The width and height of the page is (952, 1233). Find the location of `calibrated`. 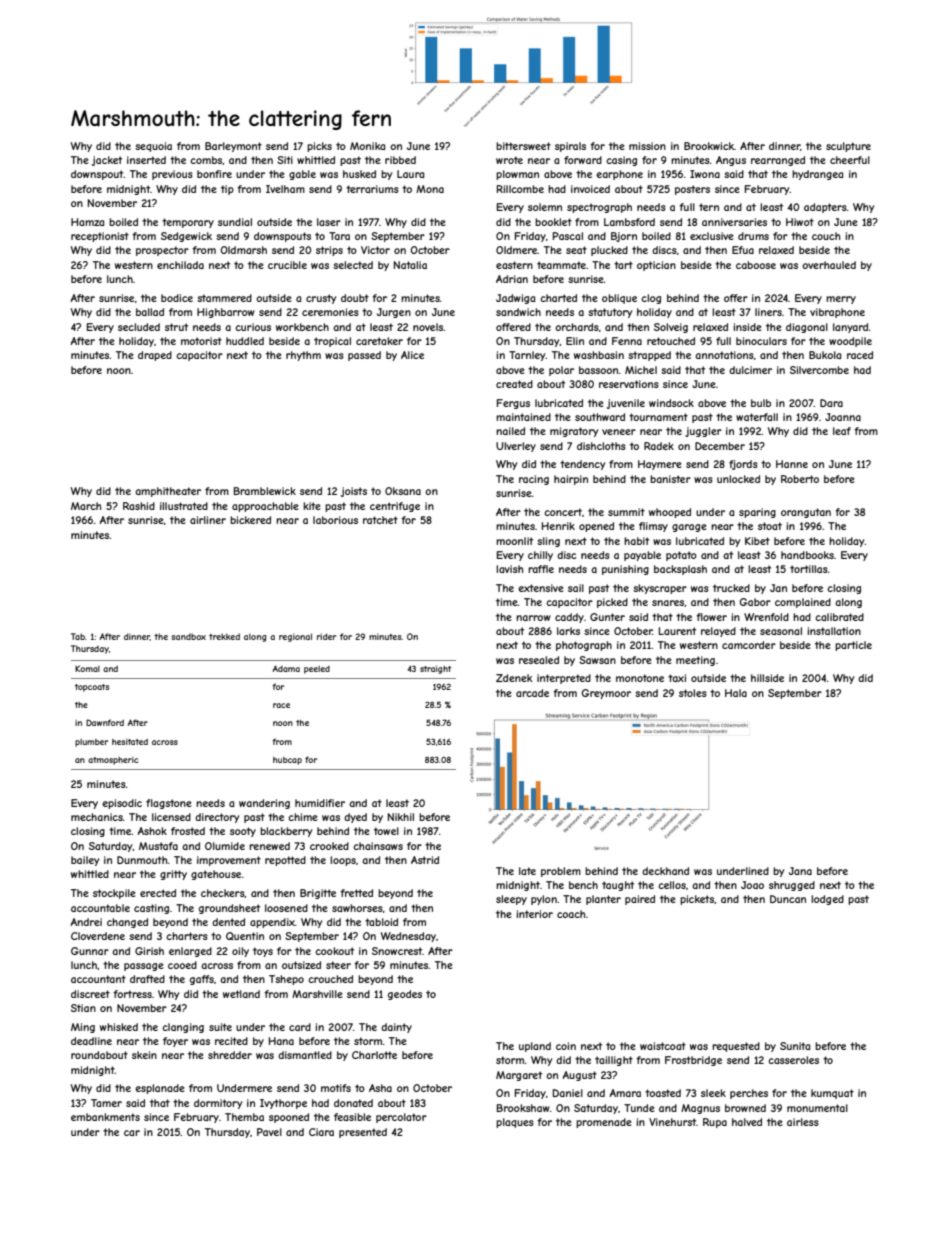

calibrated is located at coordinates (839, 617).
